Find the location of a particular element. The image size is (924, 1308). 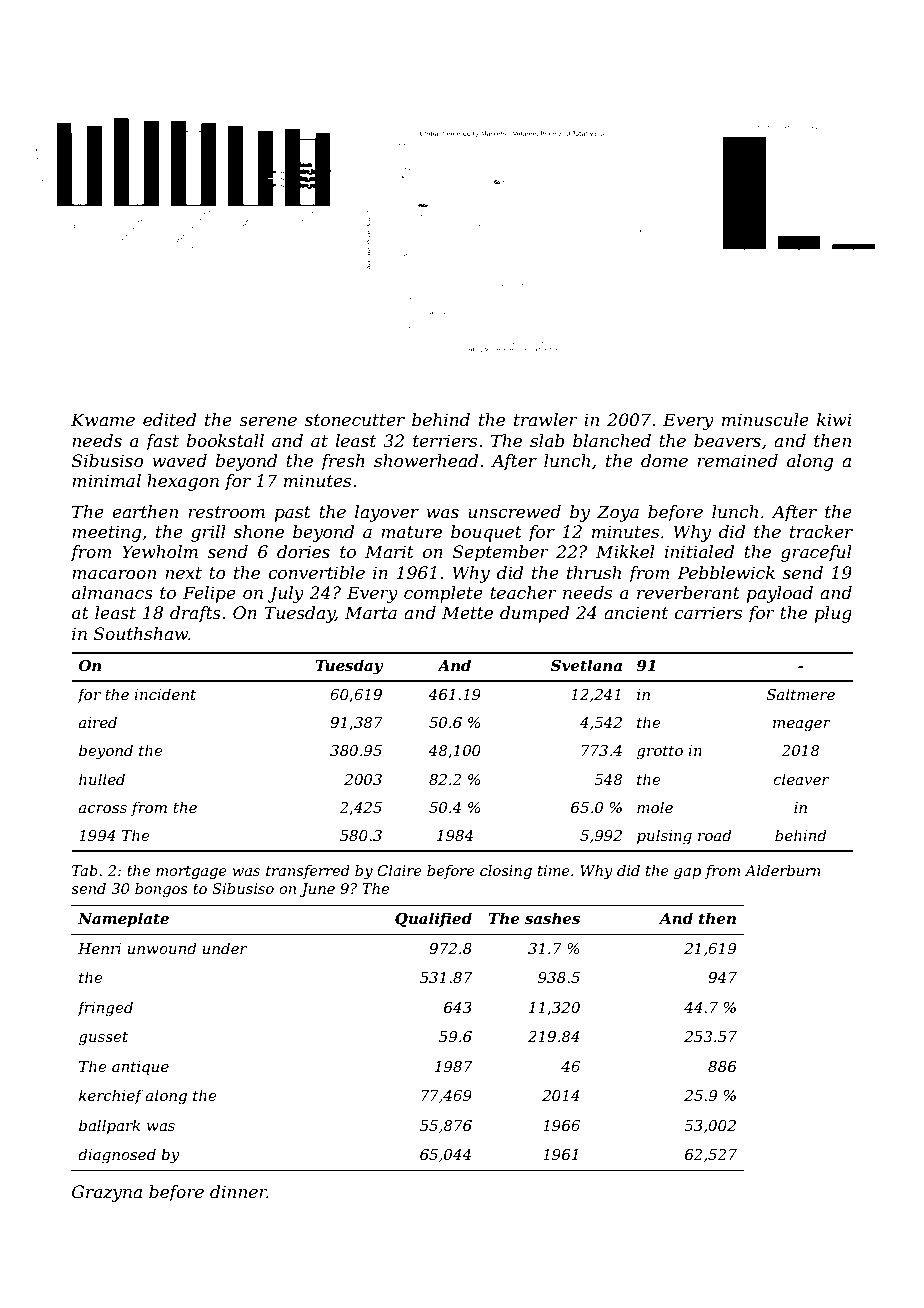

grotto is located at coordinates (660, 753).
